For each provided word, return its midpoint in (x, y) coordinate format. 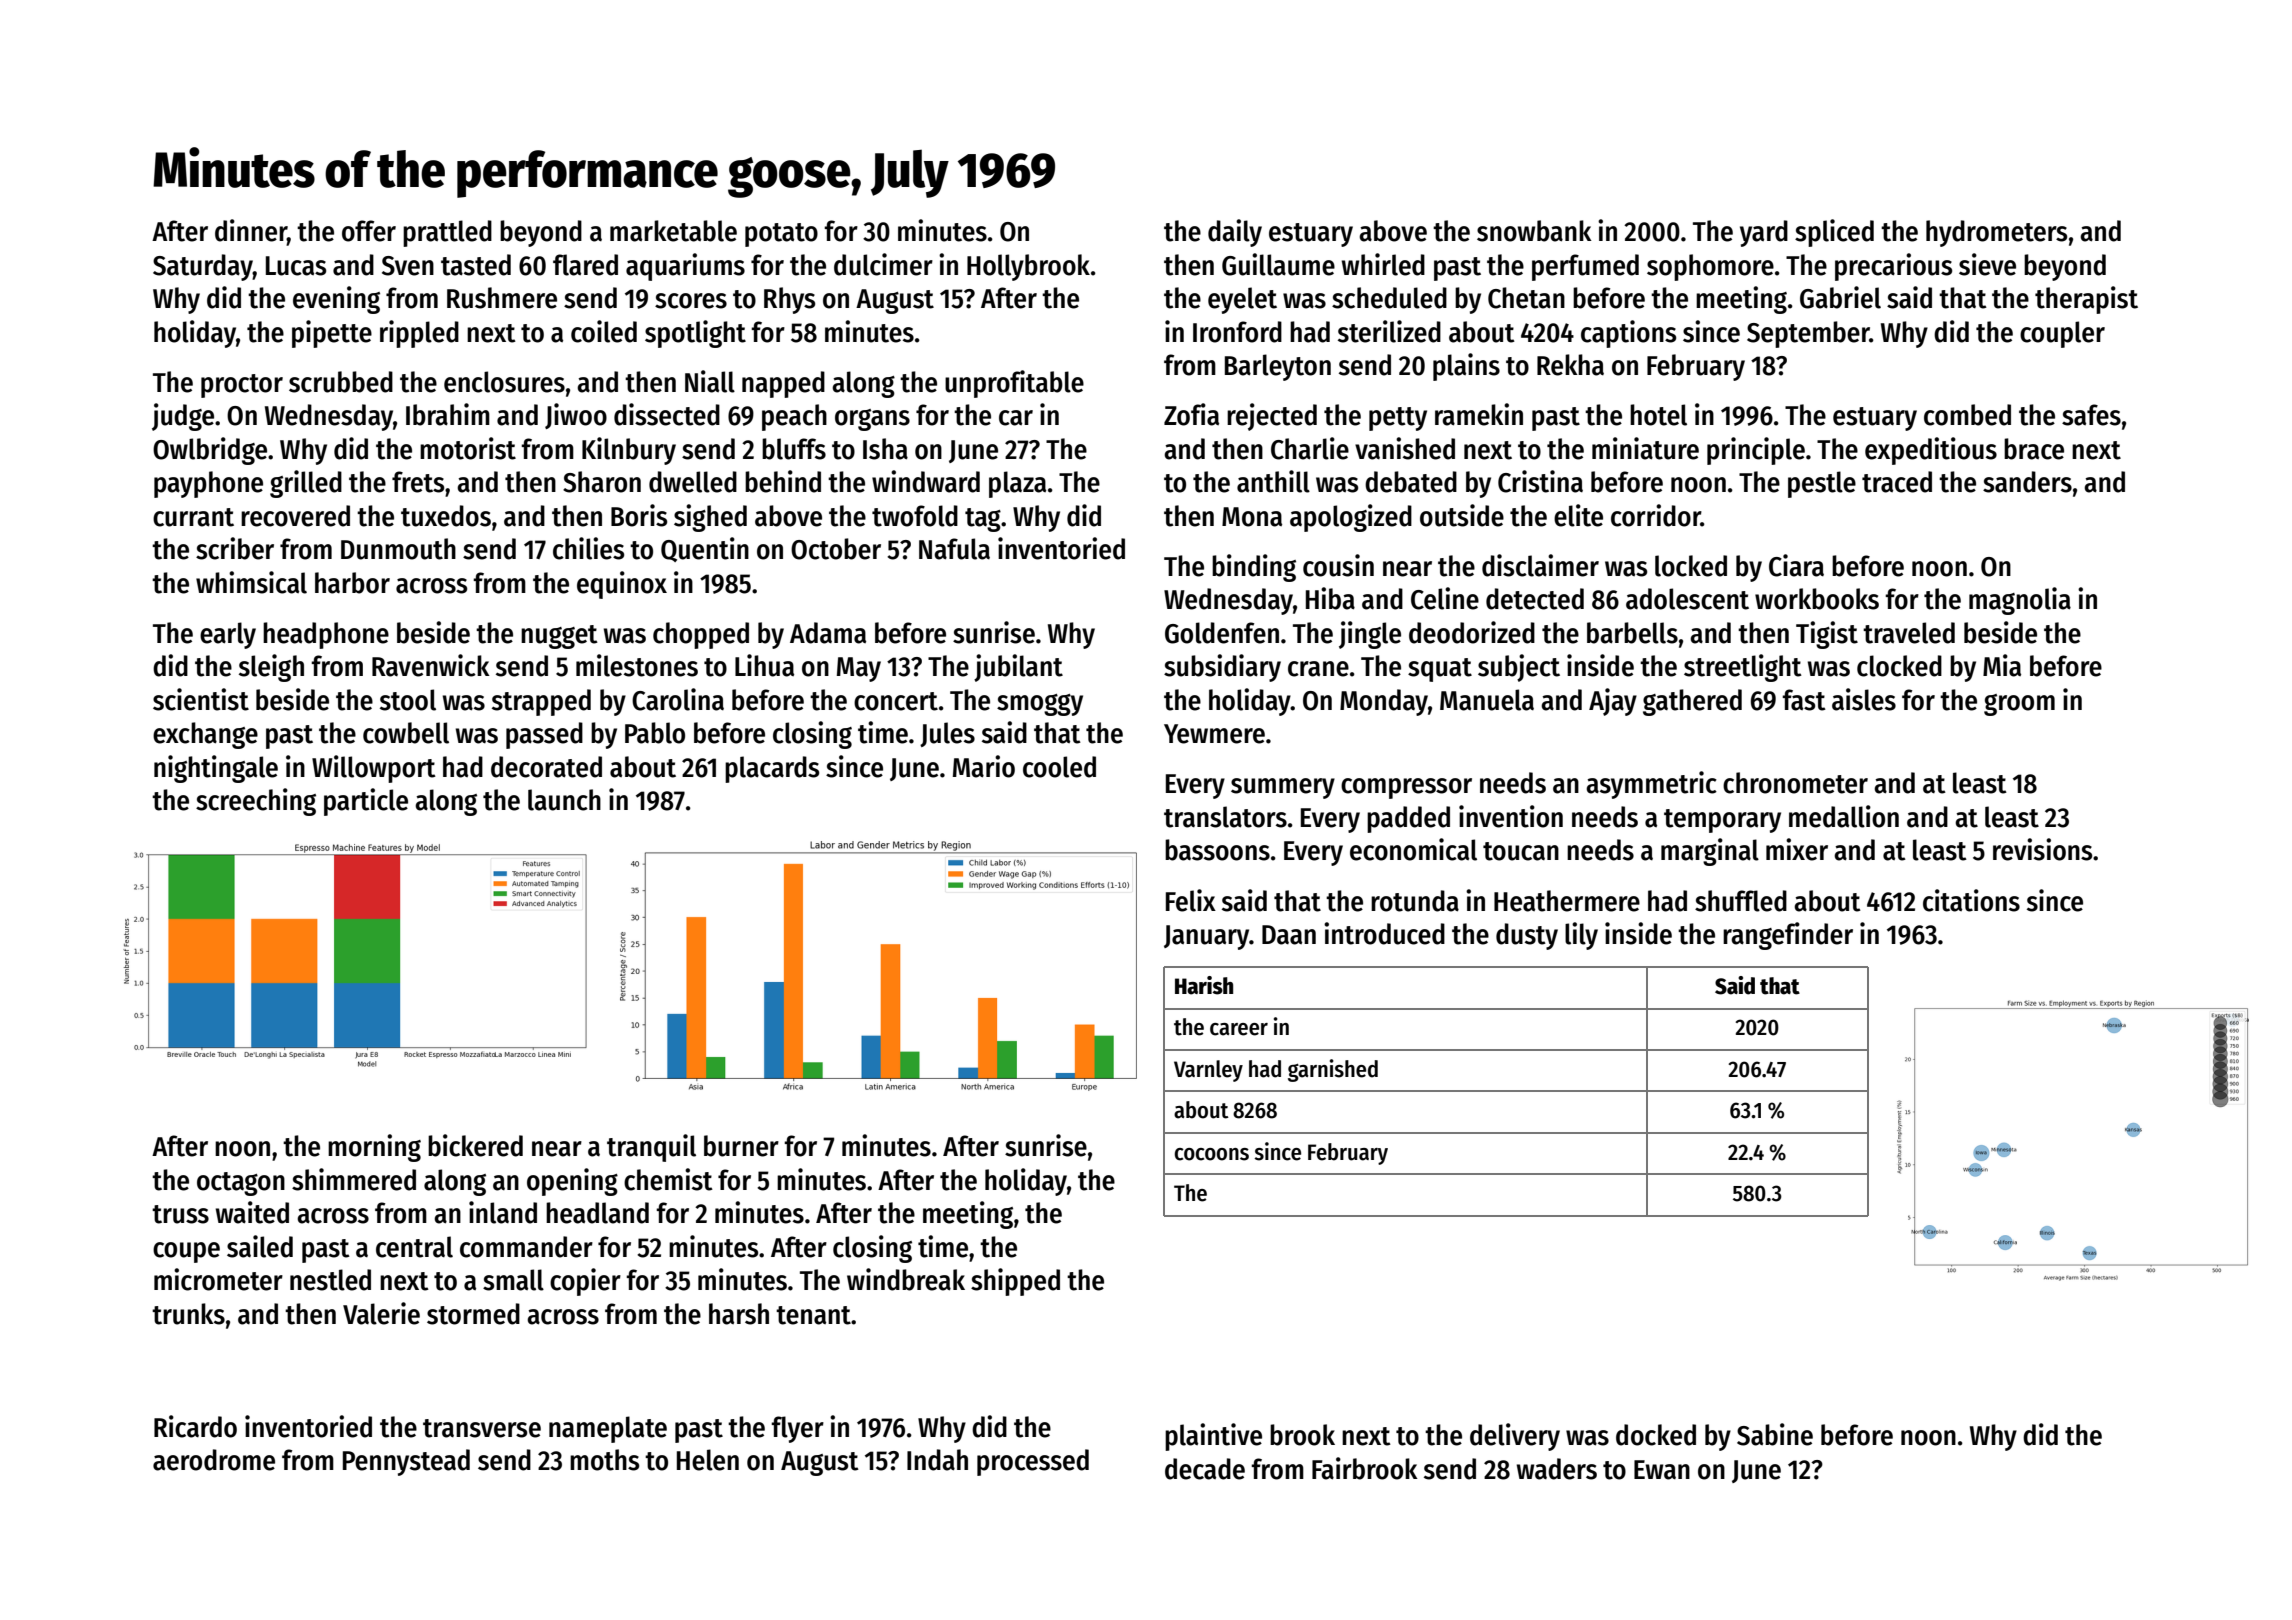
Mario (984, 766)
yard (1764, 233)
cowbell (406, 733)
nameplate (608, 1429)
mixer (1797, 849)
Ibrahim (448, 414)
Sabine (1775, 1434)
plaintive (1213, 1437)
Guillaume (1278, 264)
